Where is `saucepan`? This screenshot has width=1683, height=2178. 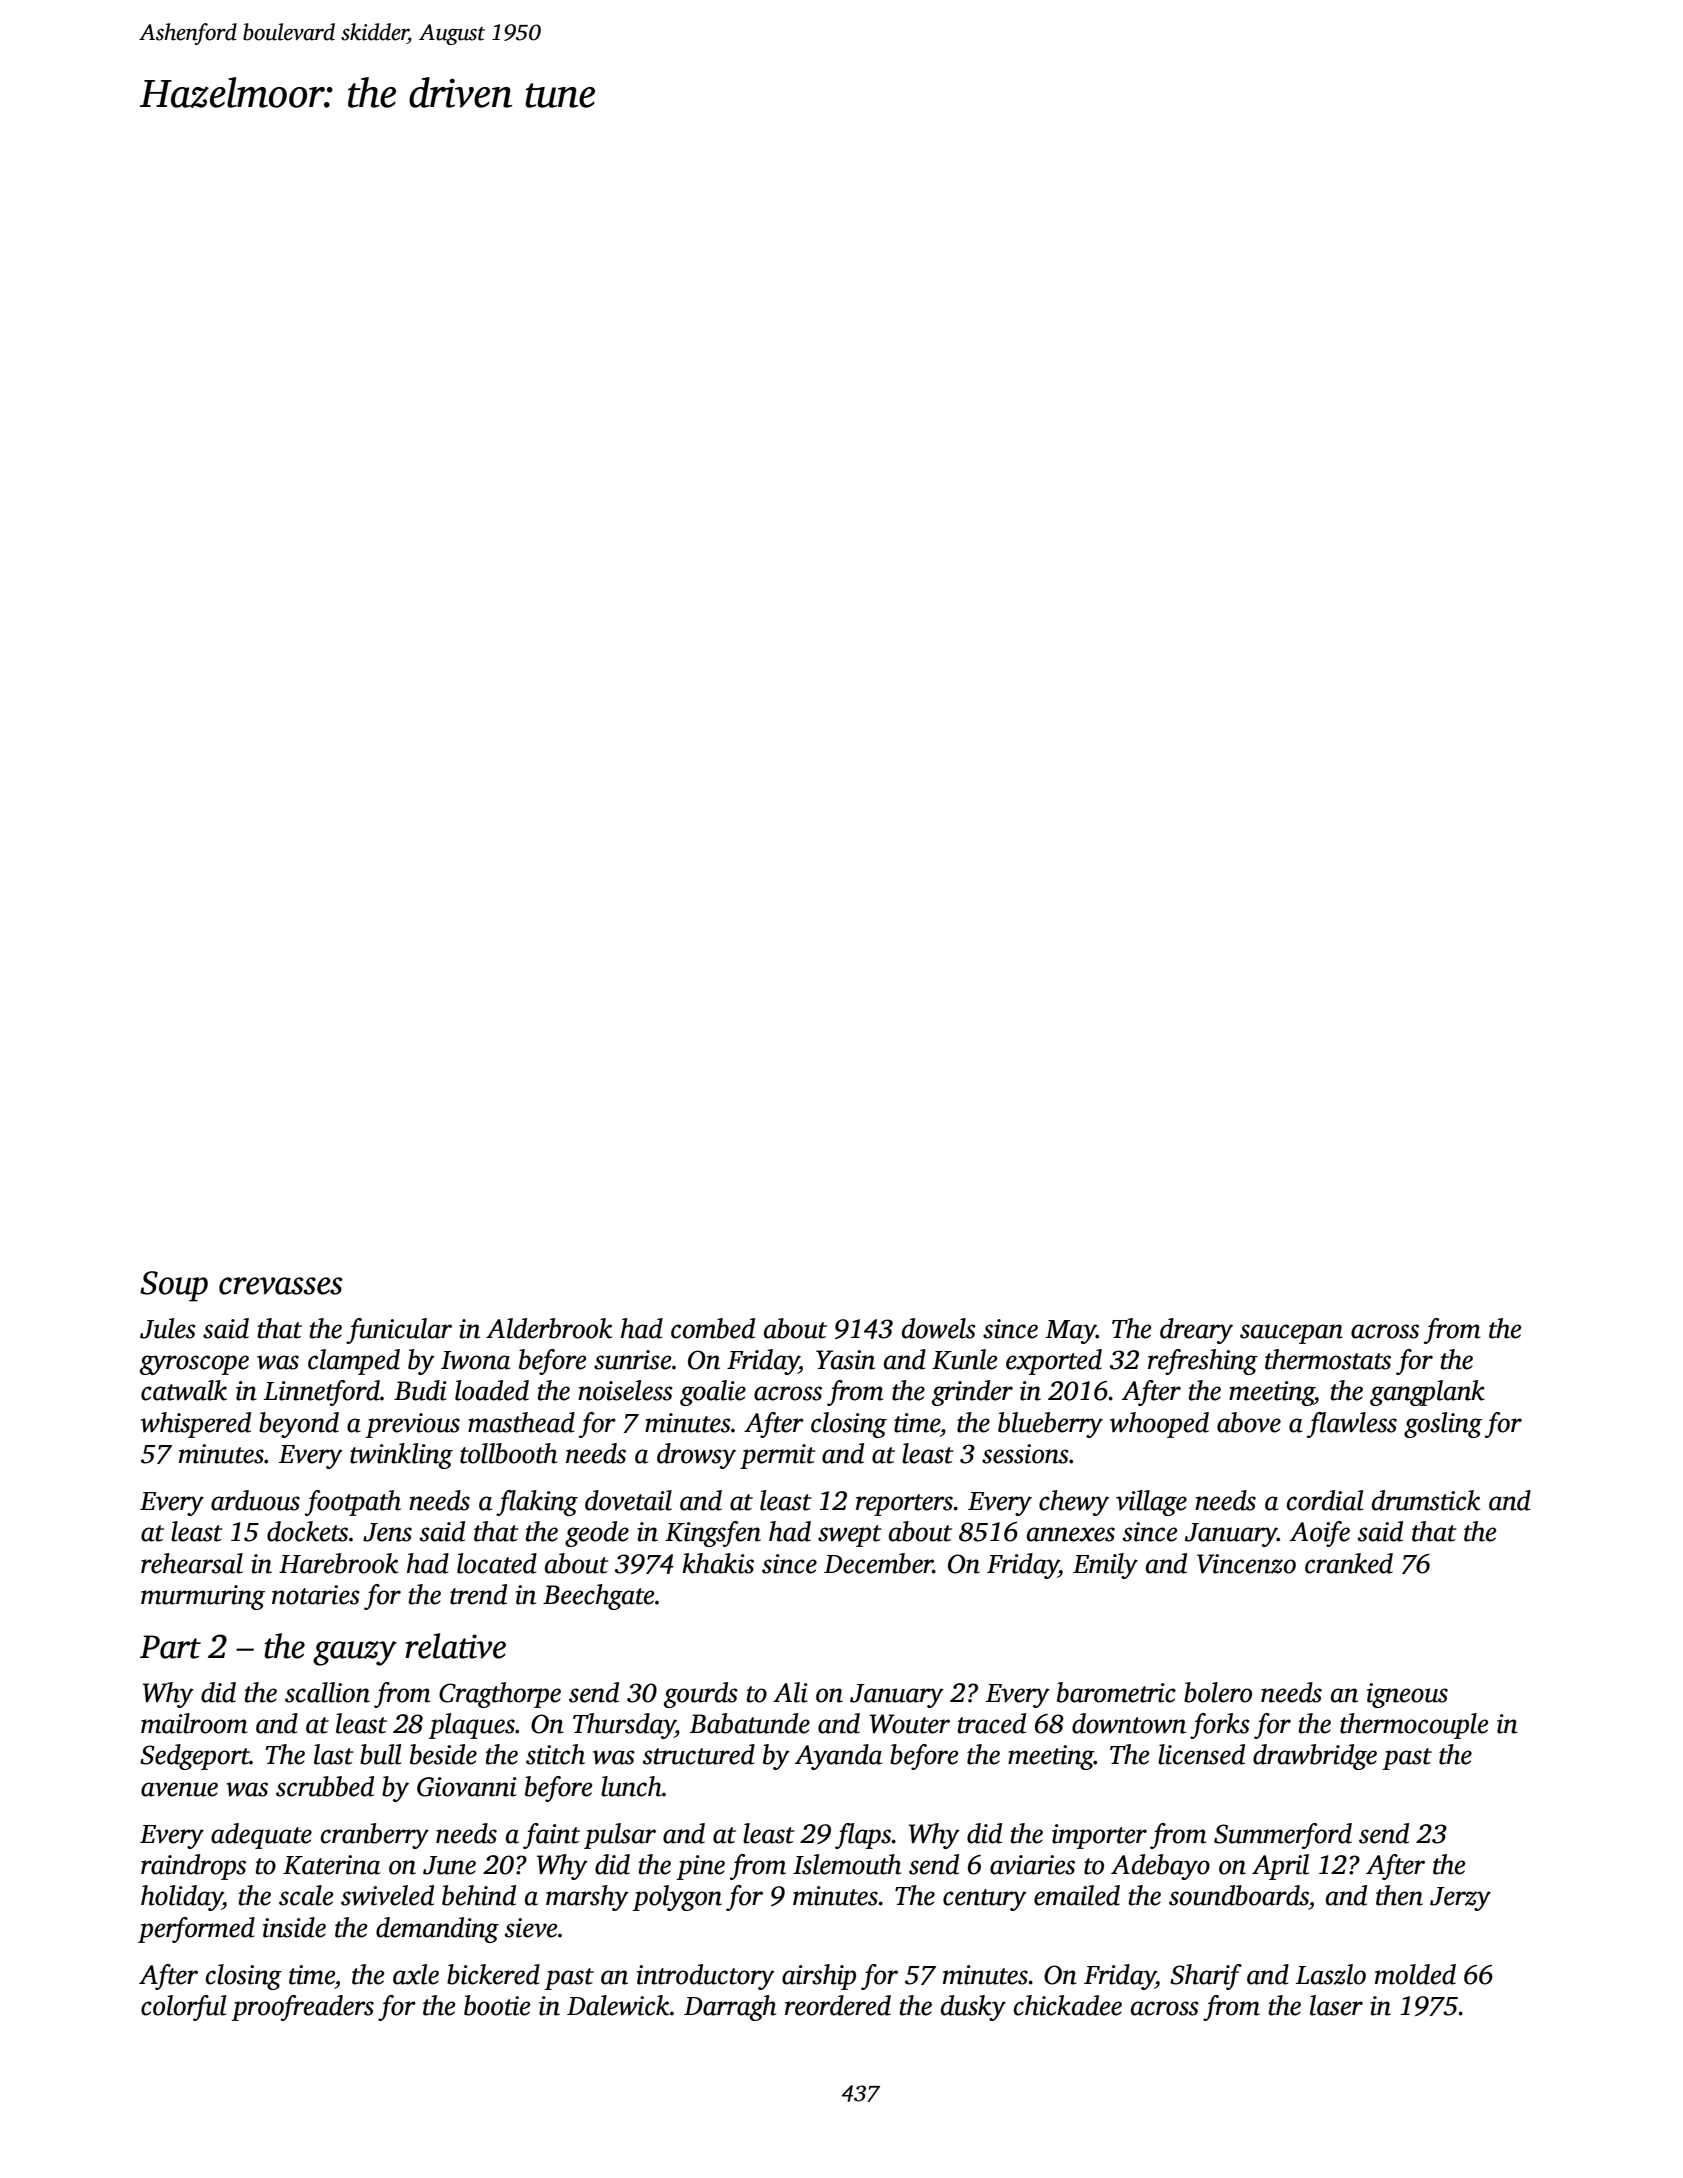
saucepan is located at coordinates (1291, 1334).
